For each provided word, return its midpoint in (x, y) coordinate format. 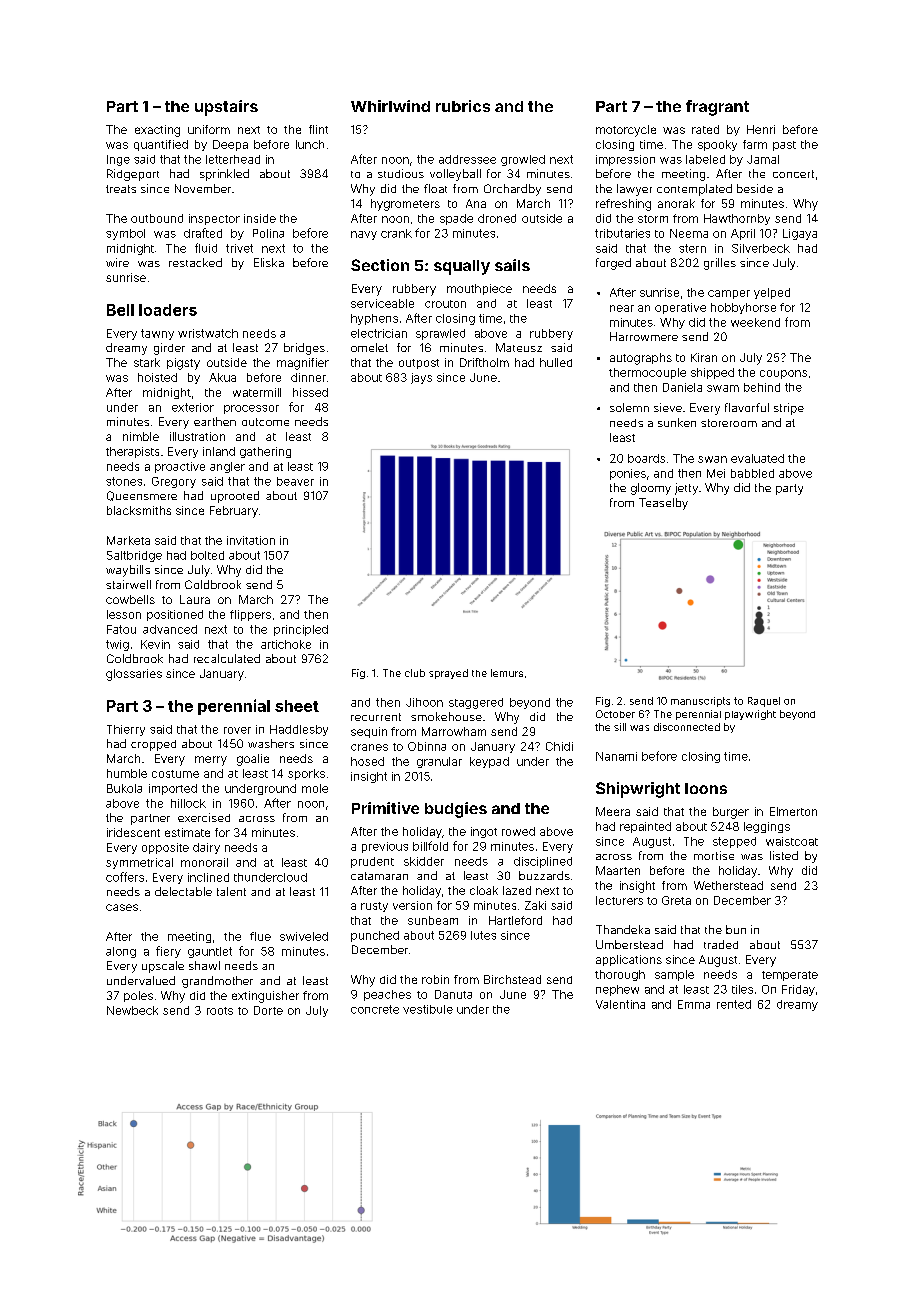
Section (380, 265)
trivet (239, 248)
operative (680, 308)
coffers (125, 877)
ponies (628, 474)
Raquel (764, 702)
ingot (484, 832)
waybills (128, 571)
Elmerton (793, 811)
